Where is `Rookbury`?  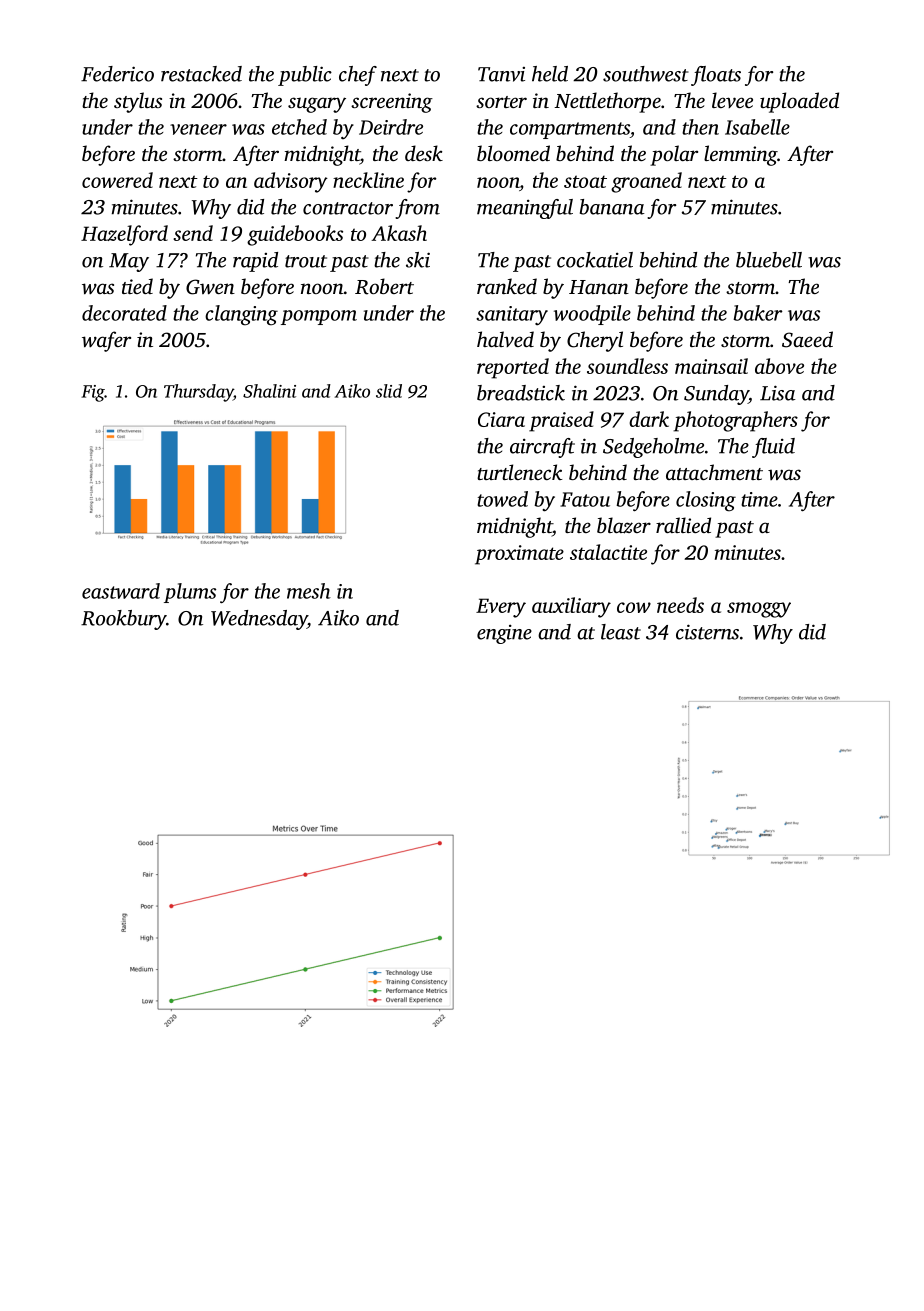 Rookbury is located at coordinates (123, 620).
